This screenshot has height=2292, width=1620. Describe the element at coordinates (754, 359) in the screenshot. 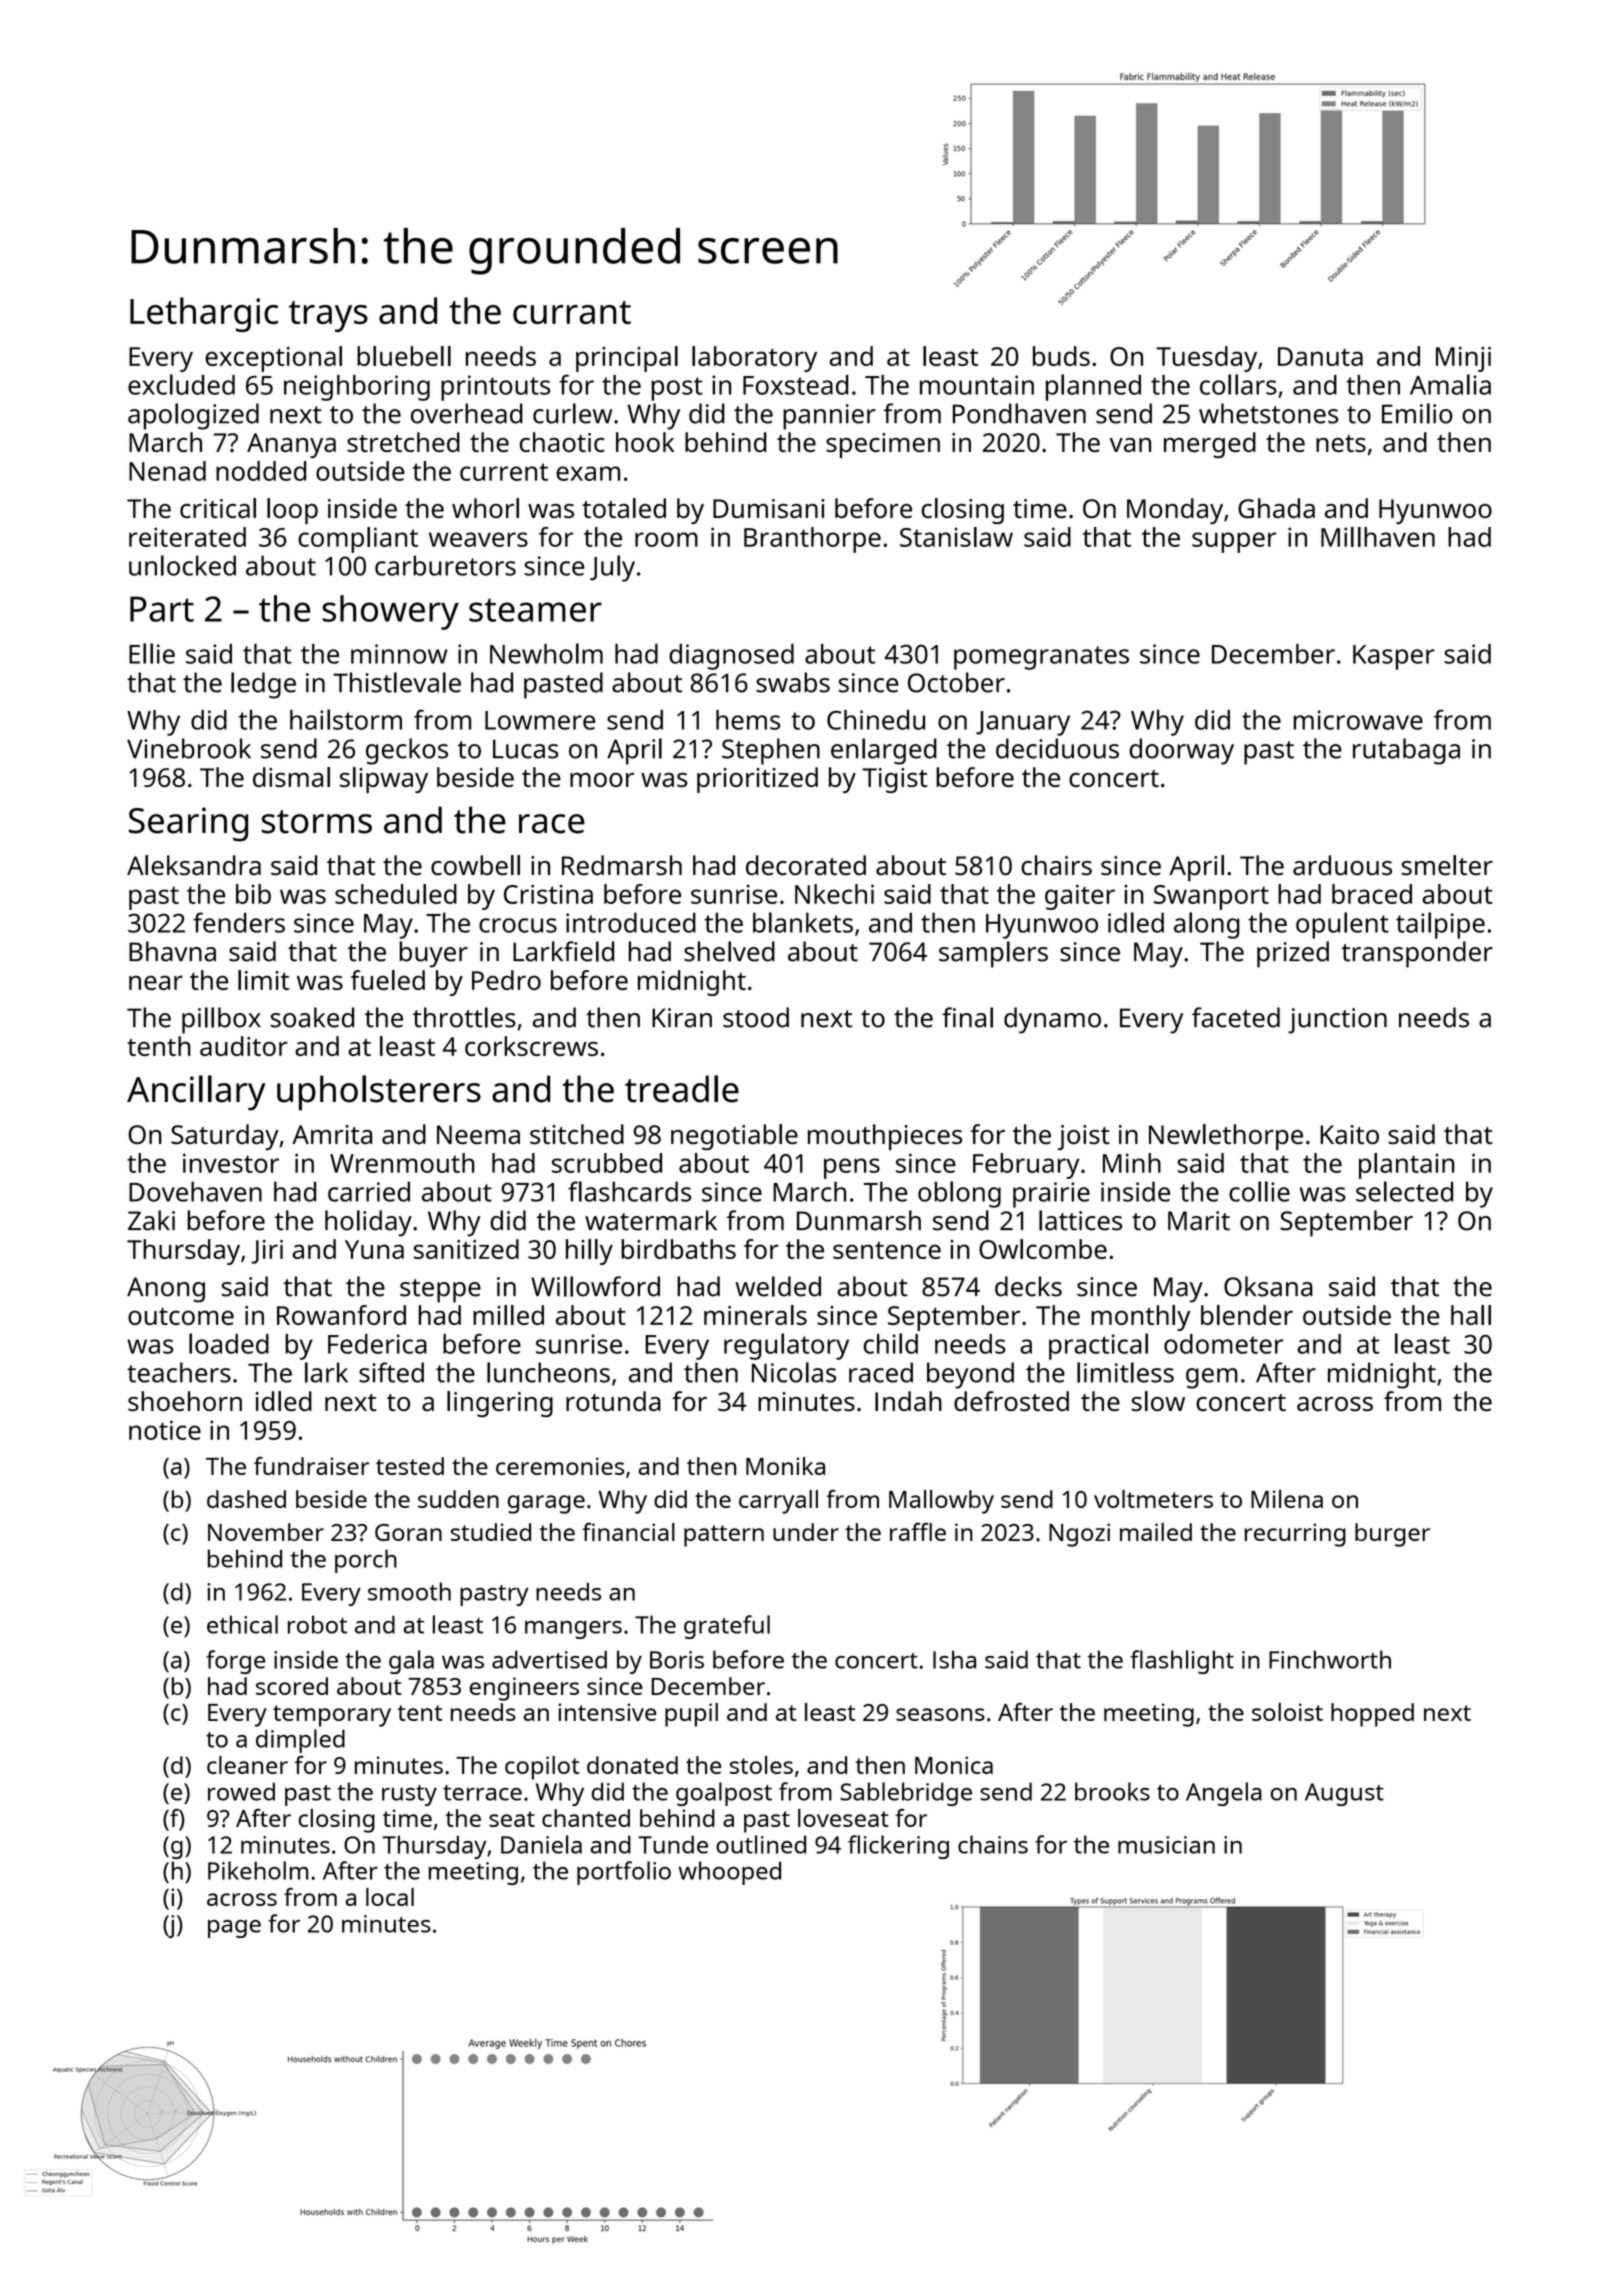

I see `laboratory` at that location.
